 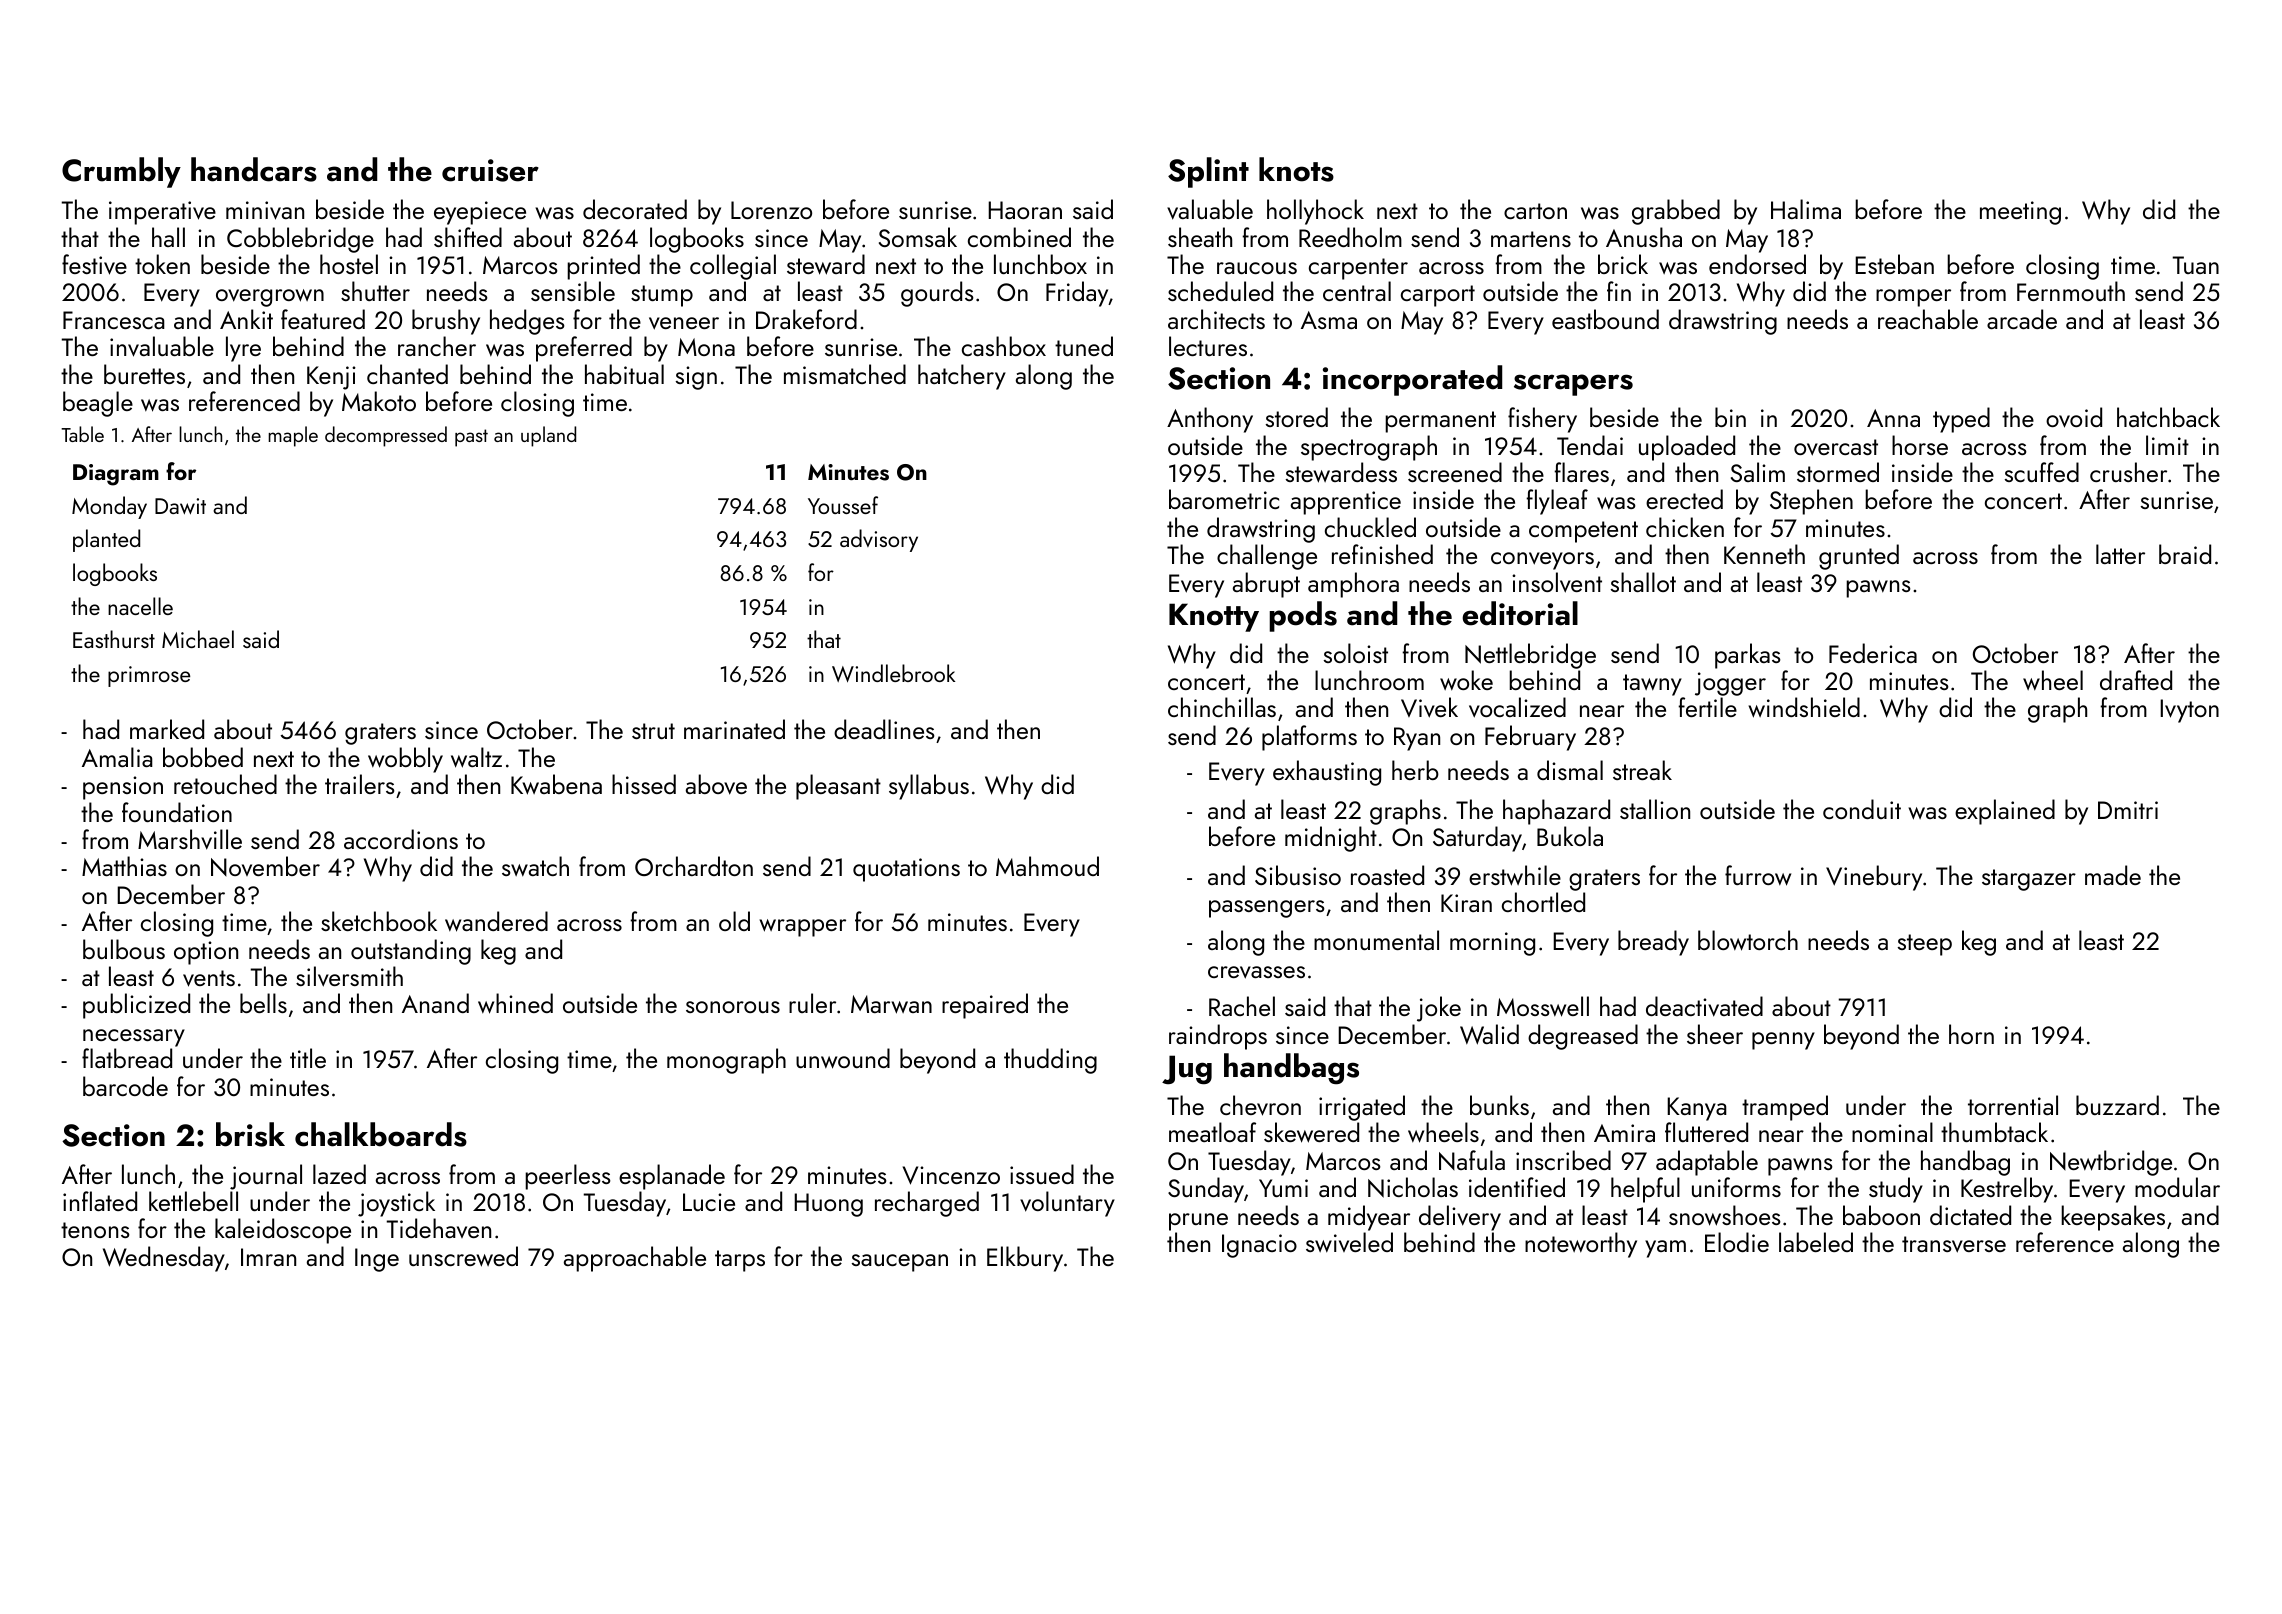 What do you see at coordinates (1653, 943) in the document?
I see `bready` at bounding box center [1653, 943].
